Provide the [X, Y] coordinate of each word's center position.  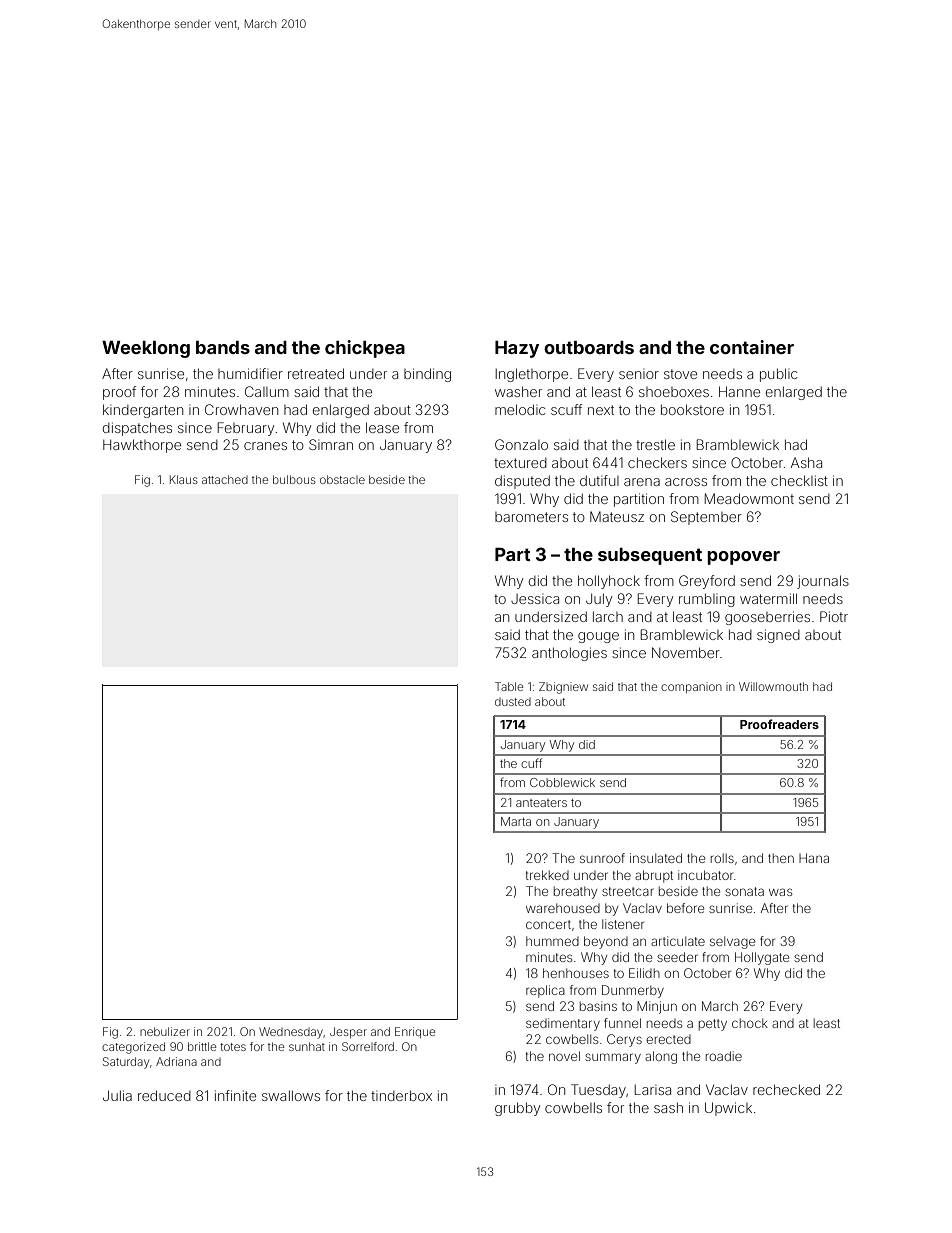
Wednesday [291, 1033]
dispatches [137, 429]
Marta [516, 821]
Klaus [184, 479]
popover [743, 558]
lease [382, 427]
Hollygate [762, 958]
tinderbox [401, 1095]
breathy [575, 892]
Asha [806, 462]
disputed [522, 482]
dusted [513, 702]
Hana [814, 858]
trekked [547, 875]
